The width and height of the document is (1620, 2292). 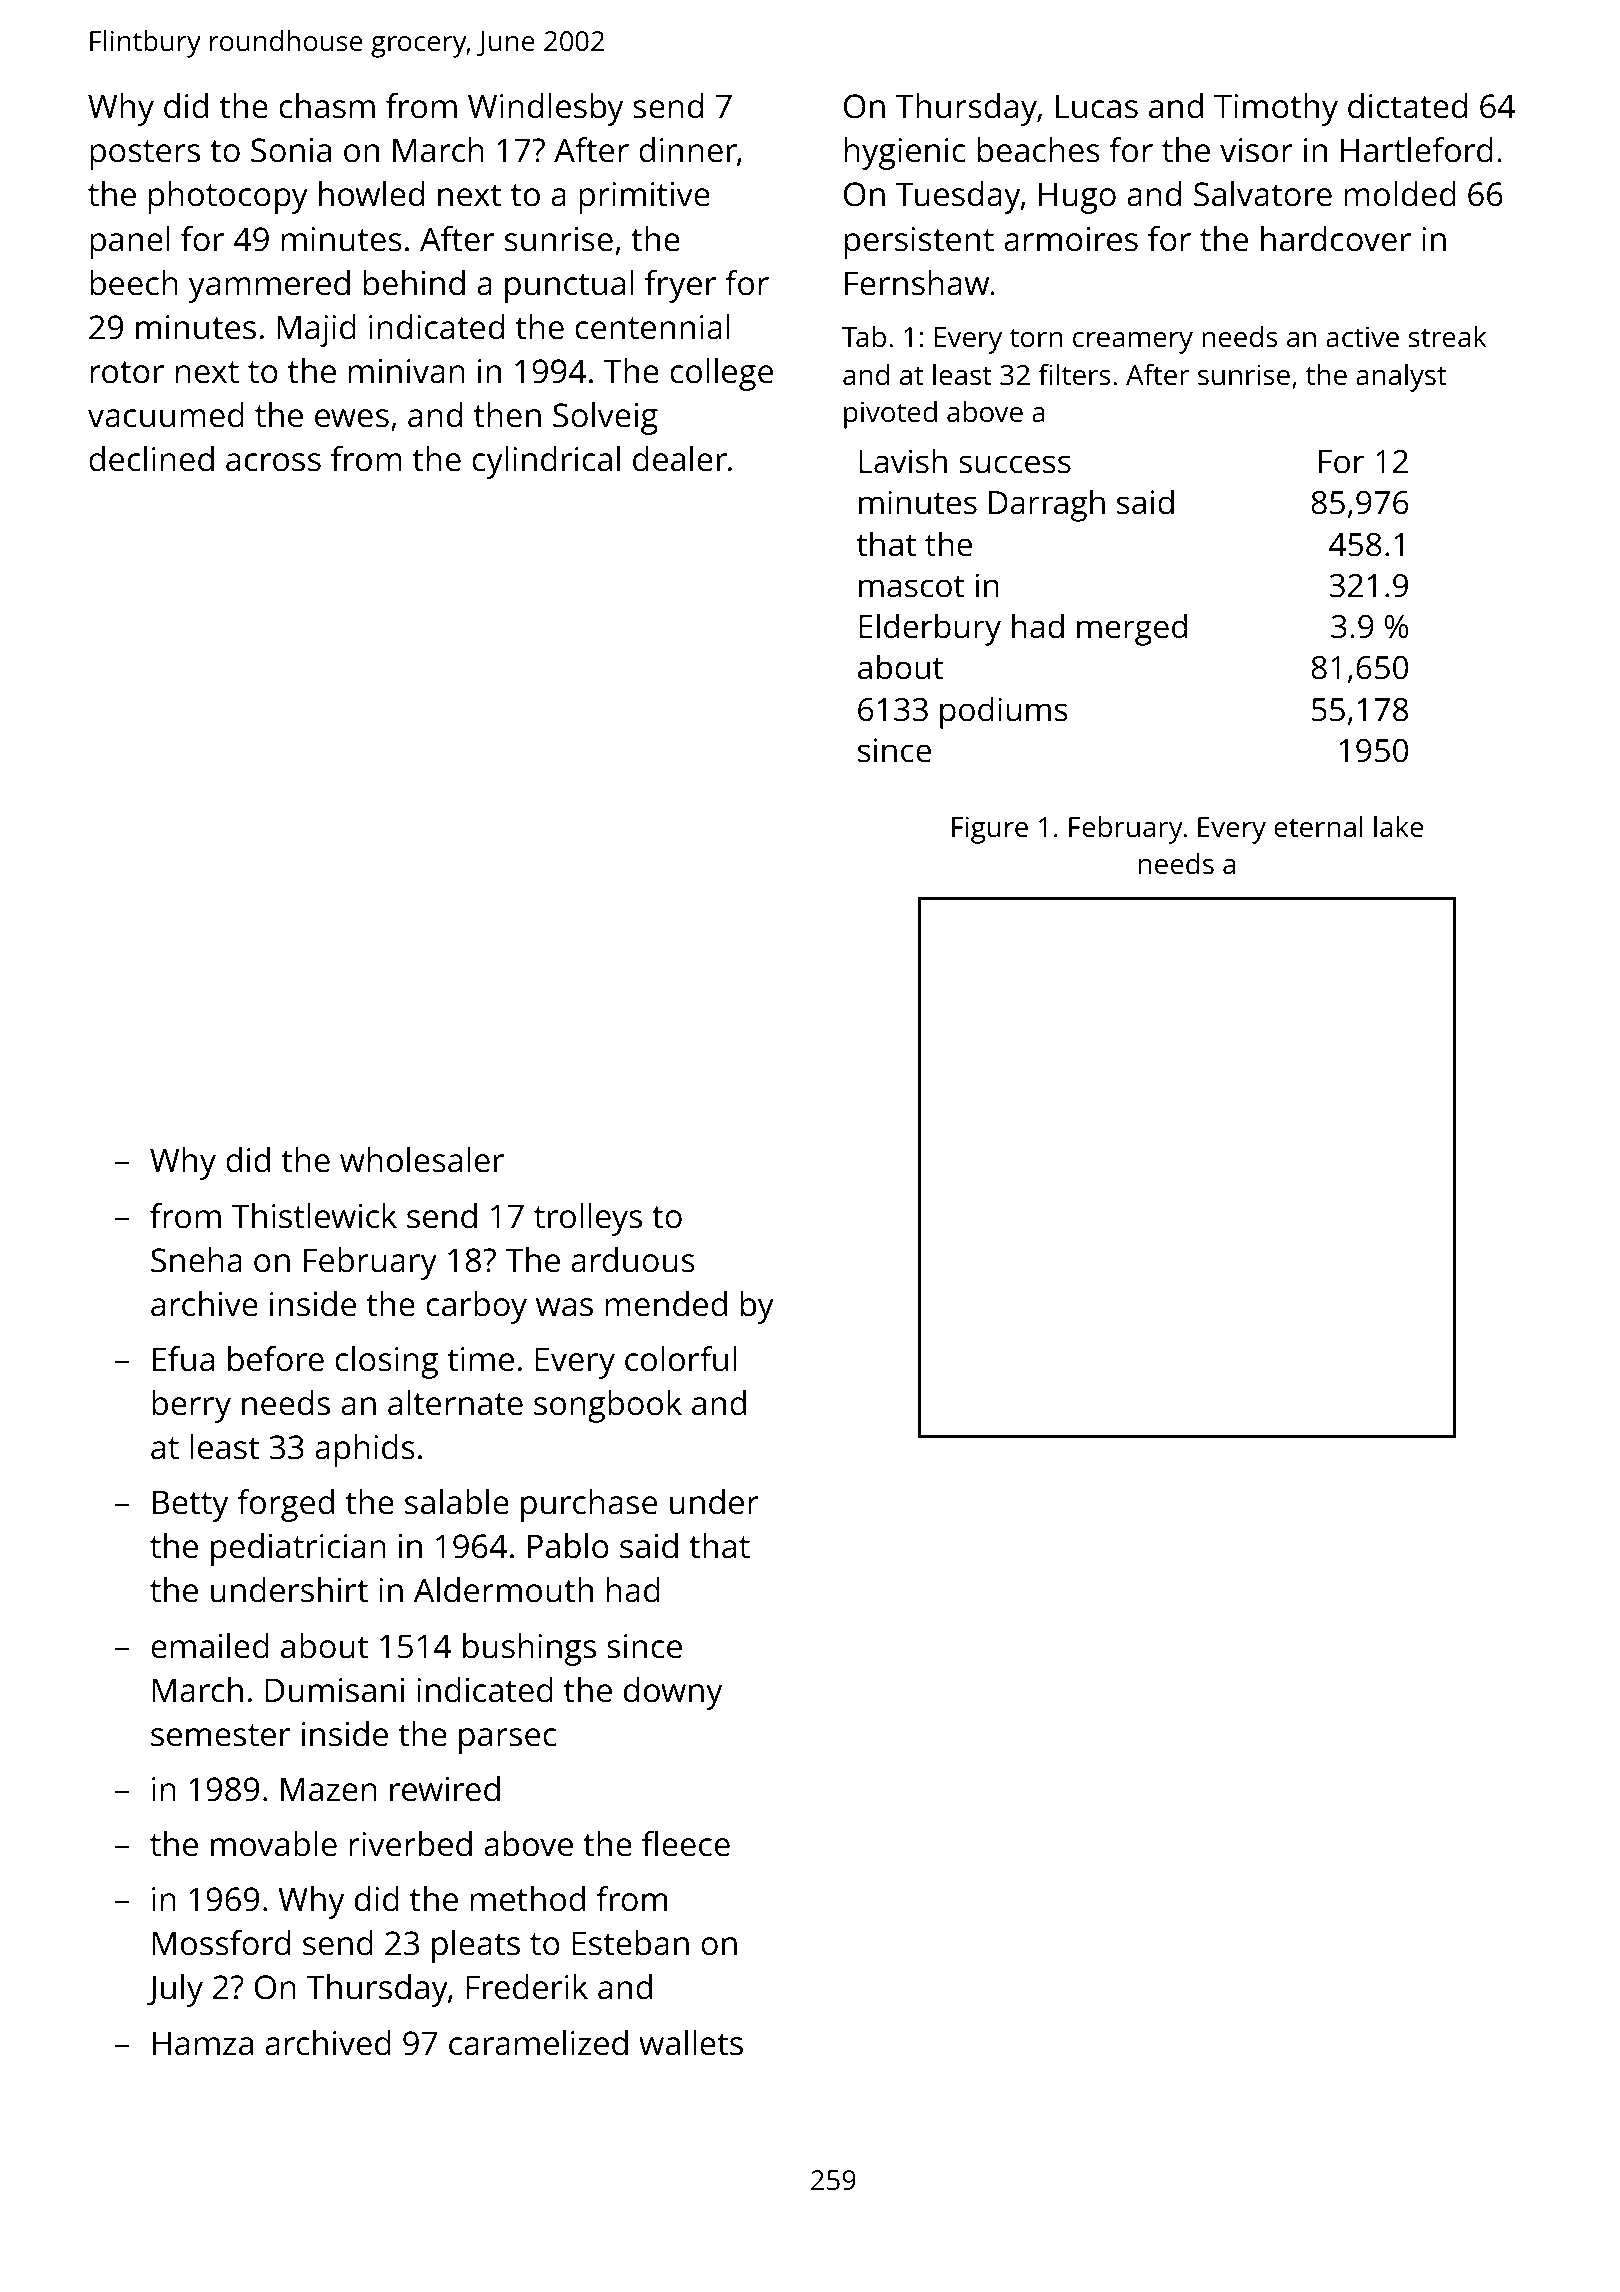 I want to click on Sneha, so click(x=196, y=1260).
